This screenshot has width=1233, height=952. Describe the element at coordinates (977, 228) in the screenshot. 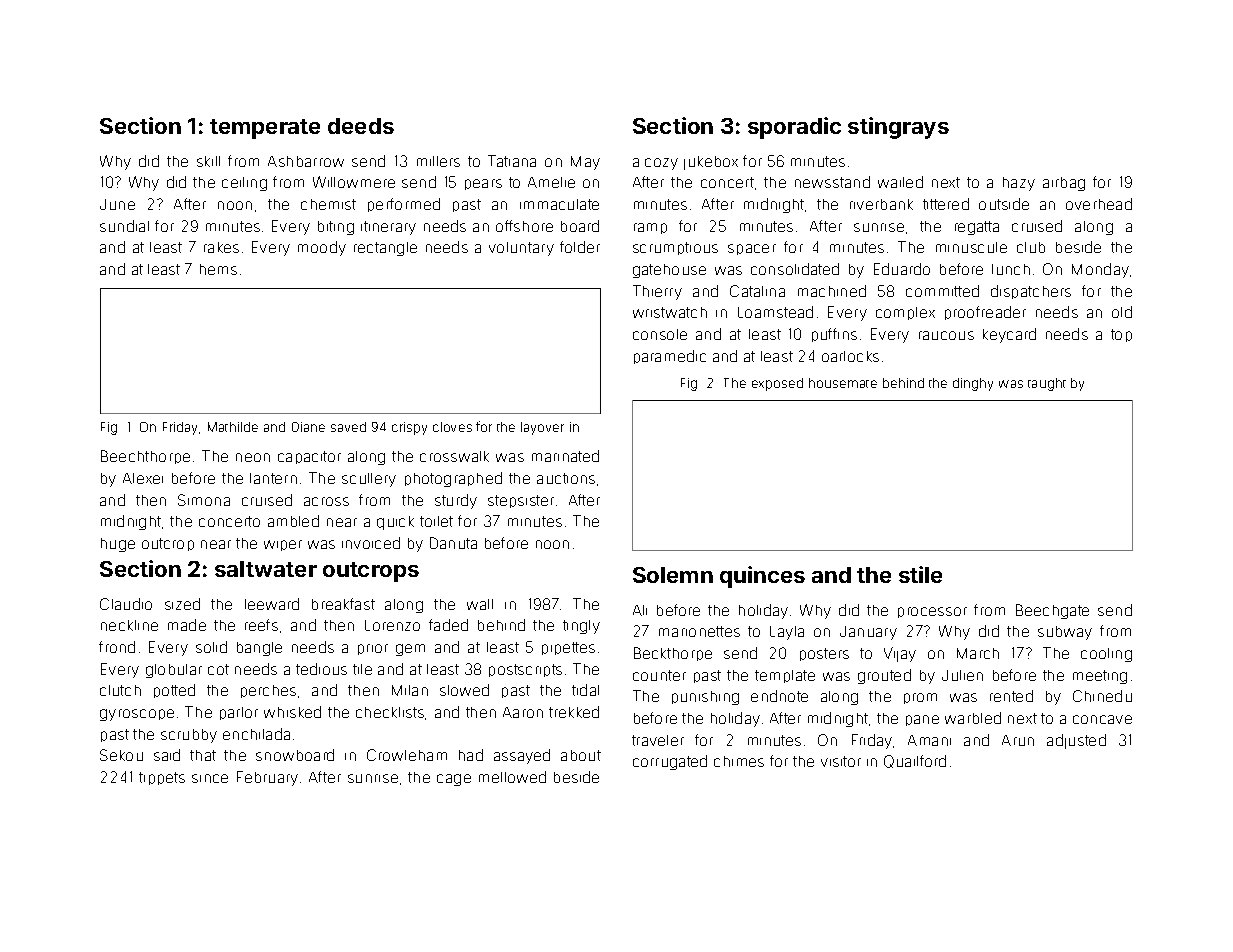

I see `regatta` at that location.
